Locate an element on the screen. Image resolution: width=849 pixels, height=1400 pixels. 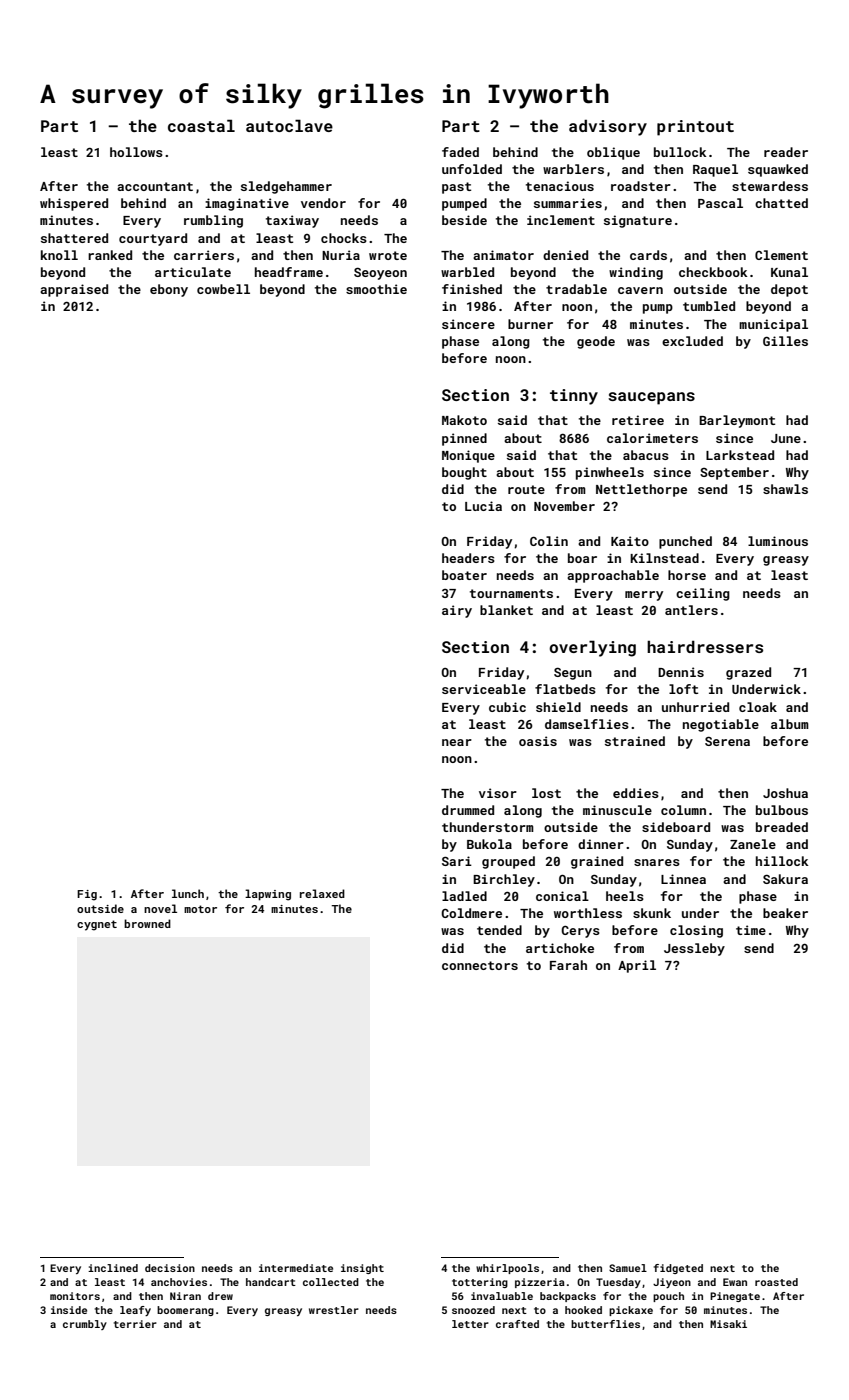
appraised is located at coordinates (74, 290).
